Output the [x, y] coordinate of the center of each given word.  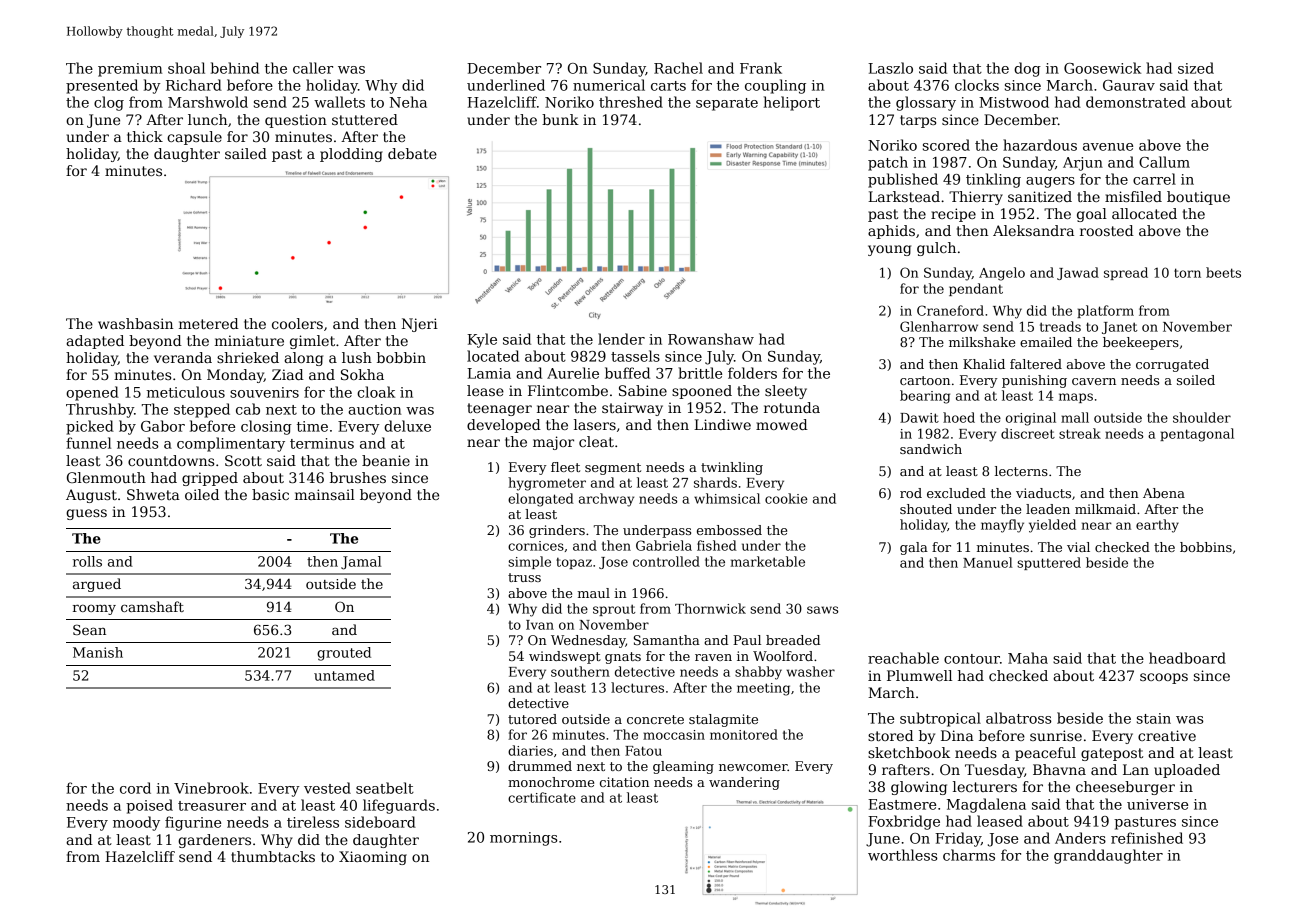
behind [235, 68]
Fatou [643, 751]
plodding [351, 155]
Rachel [678, 68]
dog [1027, 69]
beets [1223, 272]
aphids [891, 232]
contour [972, 659]
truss [524, 577]
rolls [87, 561]
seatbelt [385, 788]
